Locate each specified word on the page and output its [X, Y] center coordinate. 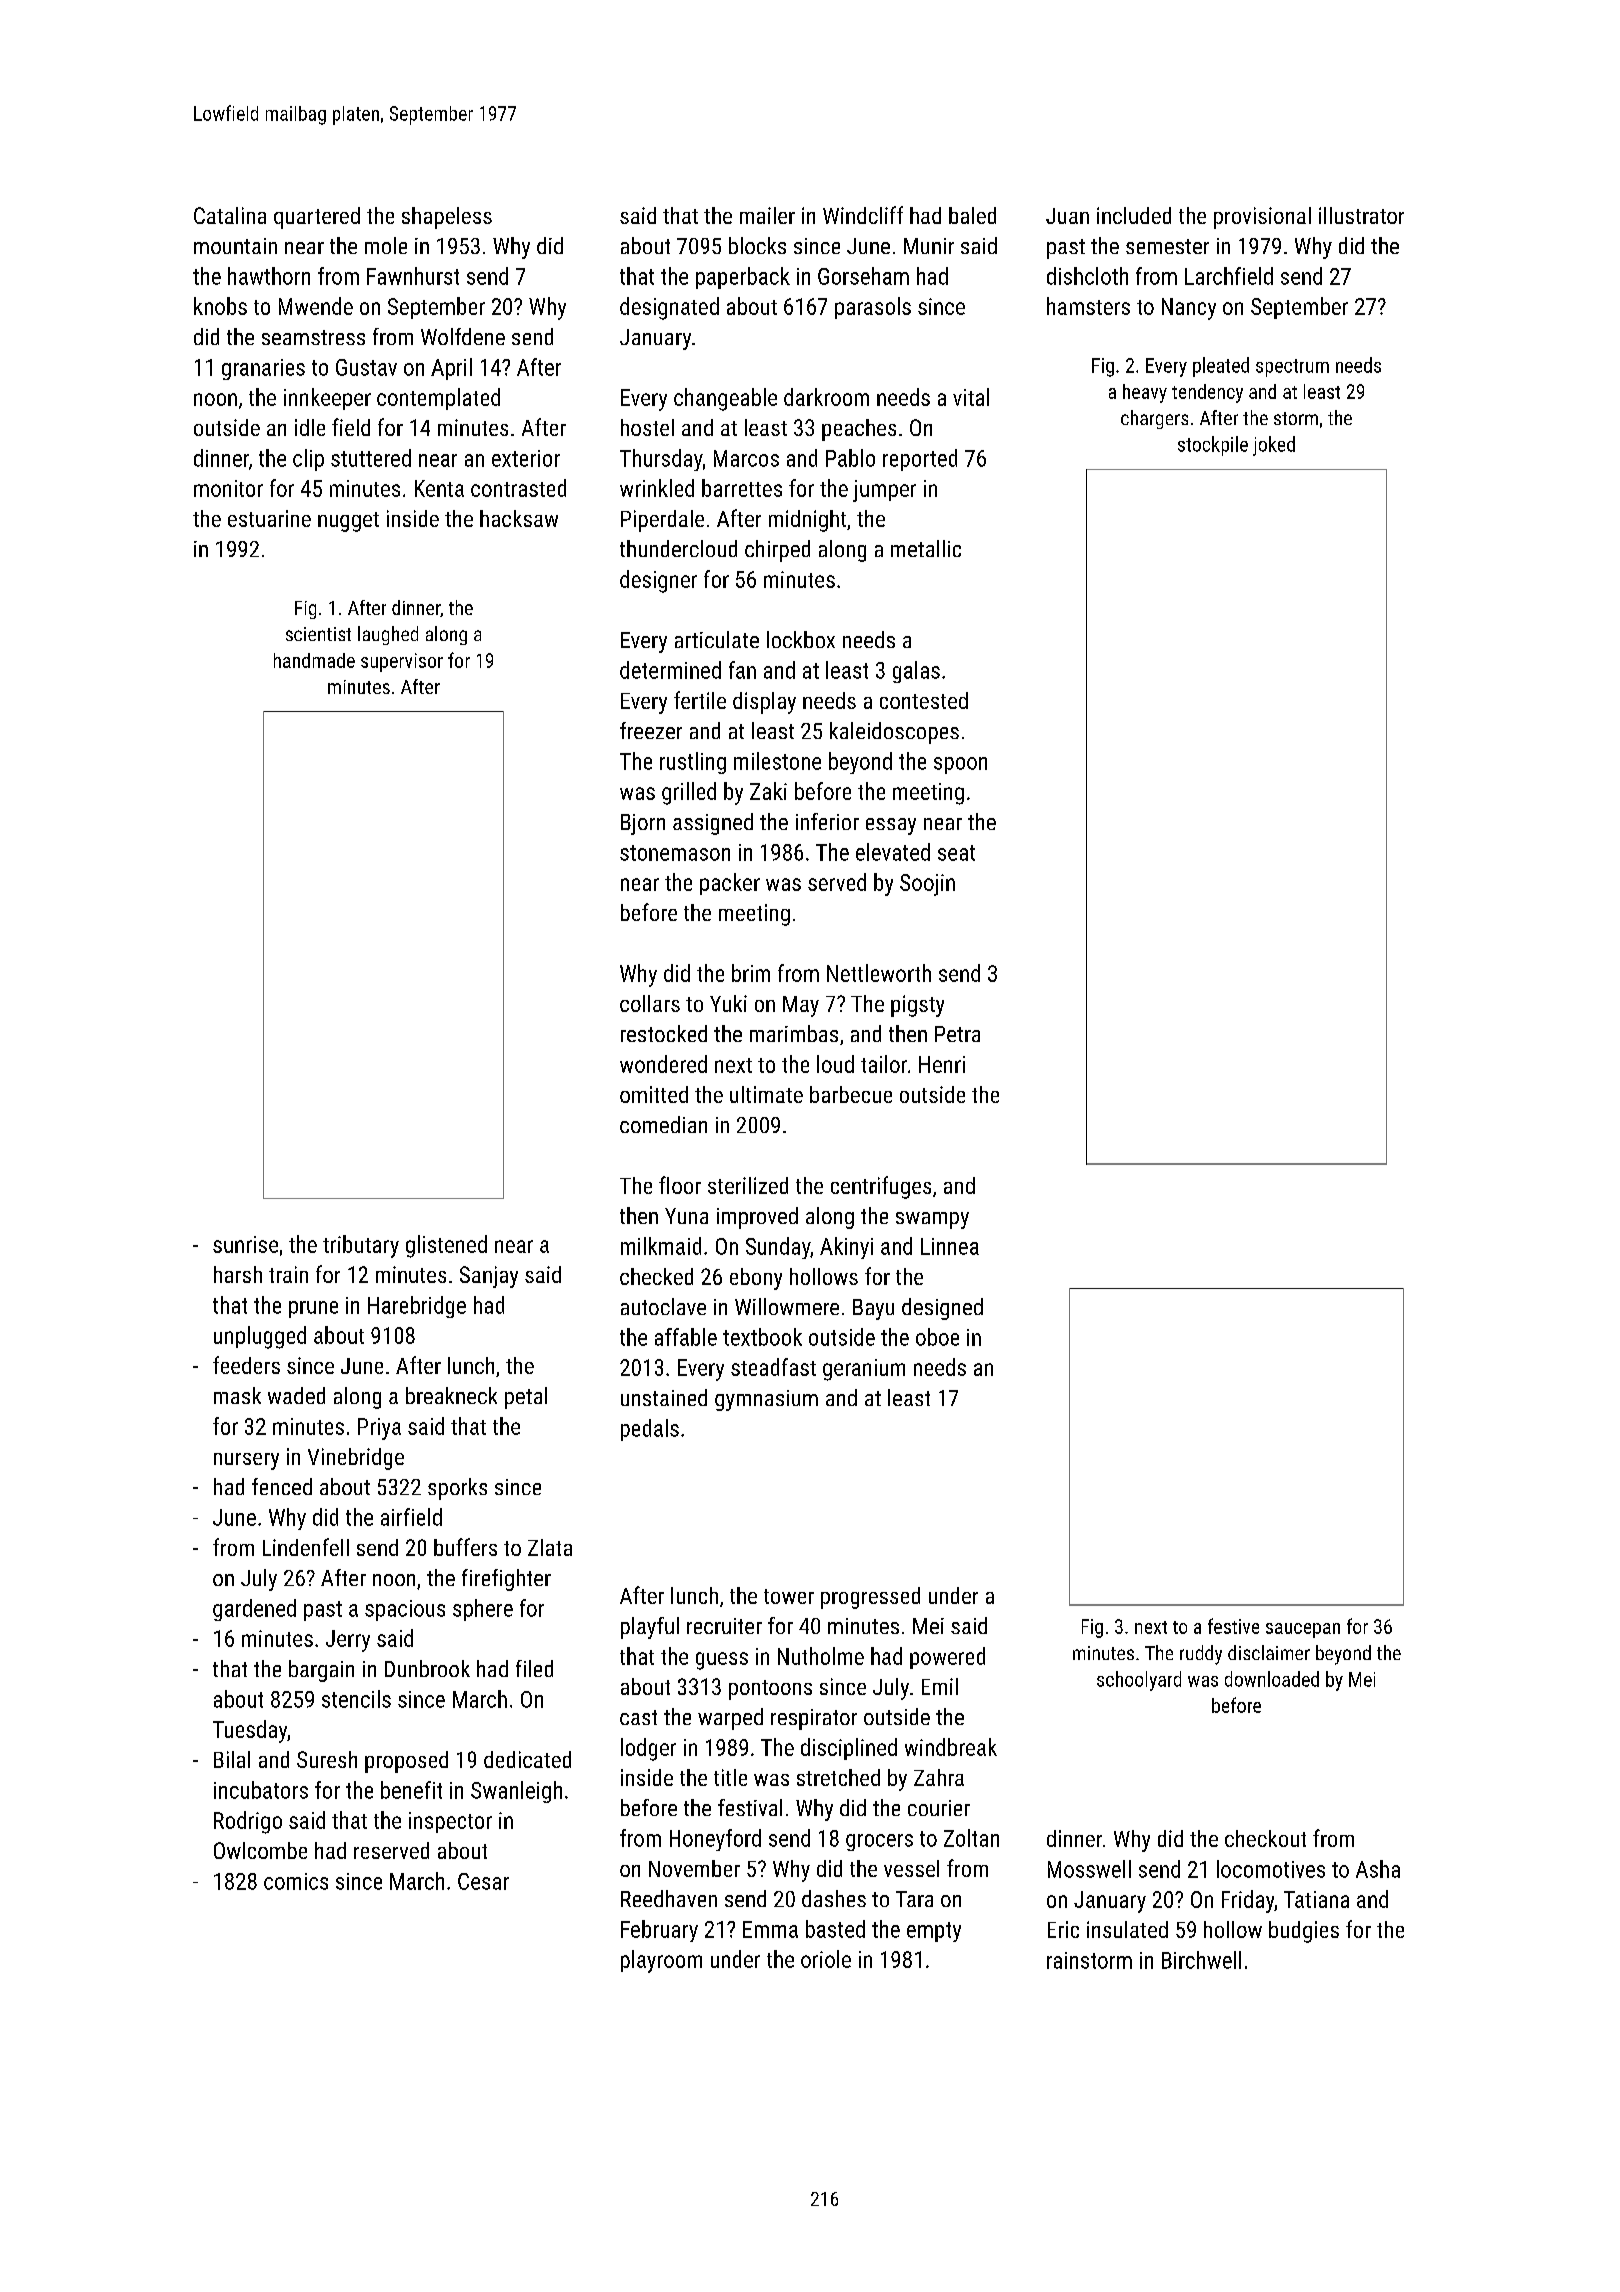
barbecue [851, 1094]
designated [669, 308]
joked [1274, 446]
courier [939, 1808]
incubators [261, 1790]
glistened [446, 1246]
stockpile [1213, 446]
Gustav [366, 367]
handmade [314, 660]
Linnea [950, 1246]
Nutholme [821, 1656]
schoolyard [1139, 1681]
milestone [777, 761]
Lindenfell [306, 1547]
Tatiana [1316, 1899]
